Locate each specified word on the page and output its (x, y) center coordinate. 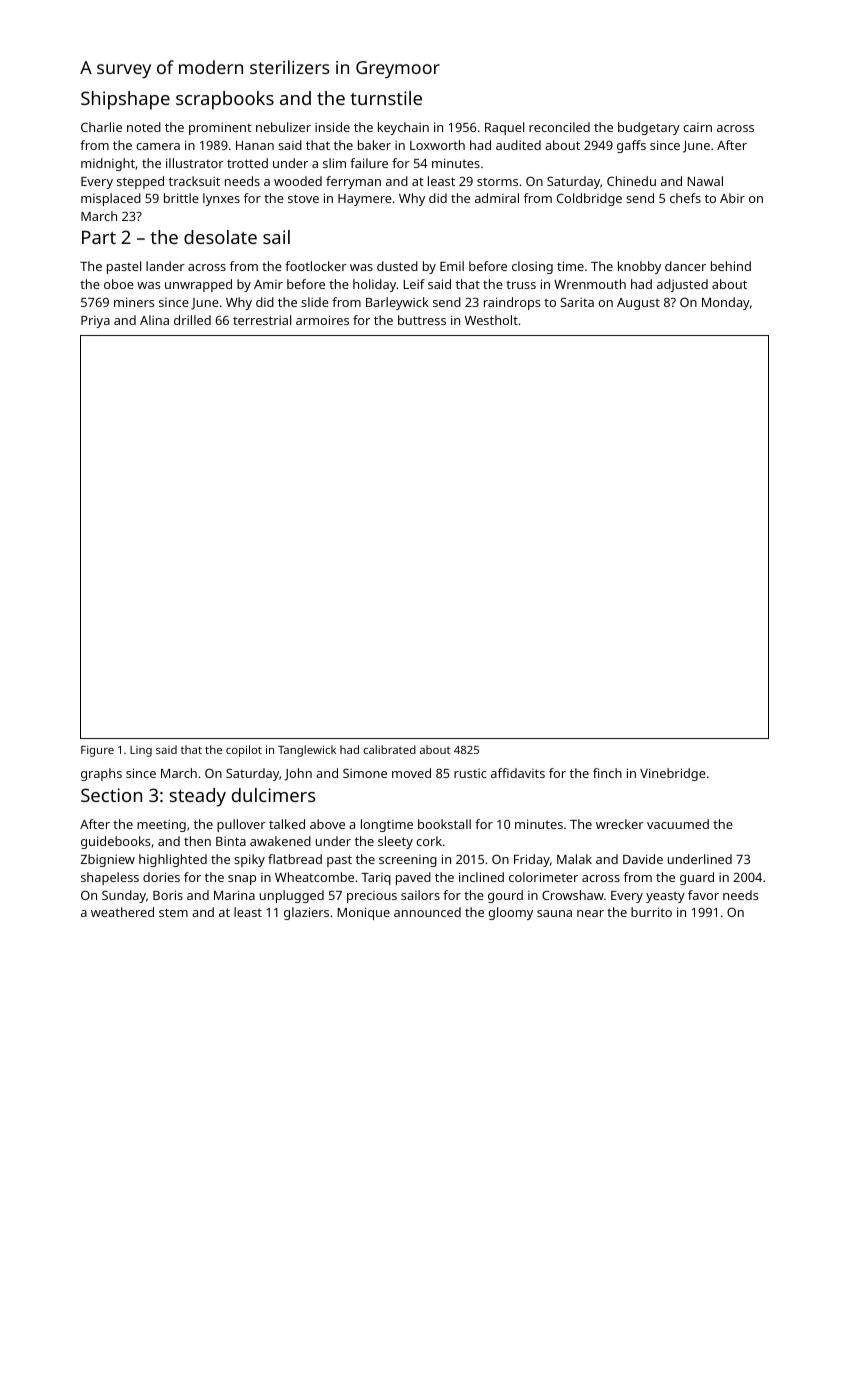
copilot (244, 751)
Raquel (504, 128)
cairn (697, 127)
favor (703, 895)
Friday (532, 860)
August (638, 304)
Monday (726, 303)
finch (607, 773)
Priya (95, 322)
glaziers (306, 913)
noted (144, 127)
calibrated (389, 749)
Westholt (491, 320)
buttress (422, 320)
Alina (154, 320)
